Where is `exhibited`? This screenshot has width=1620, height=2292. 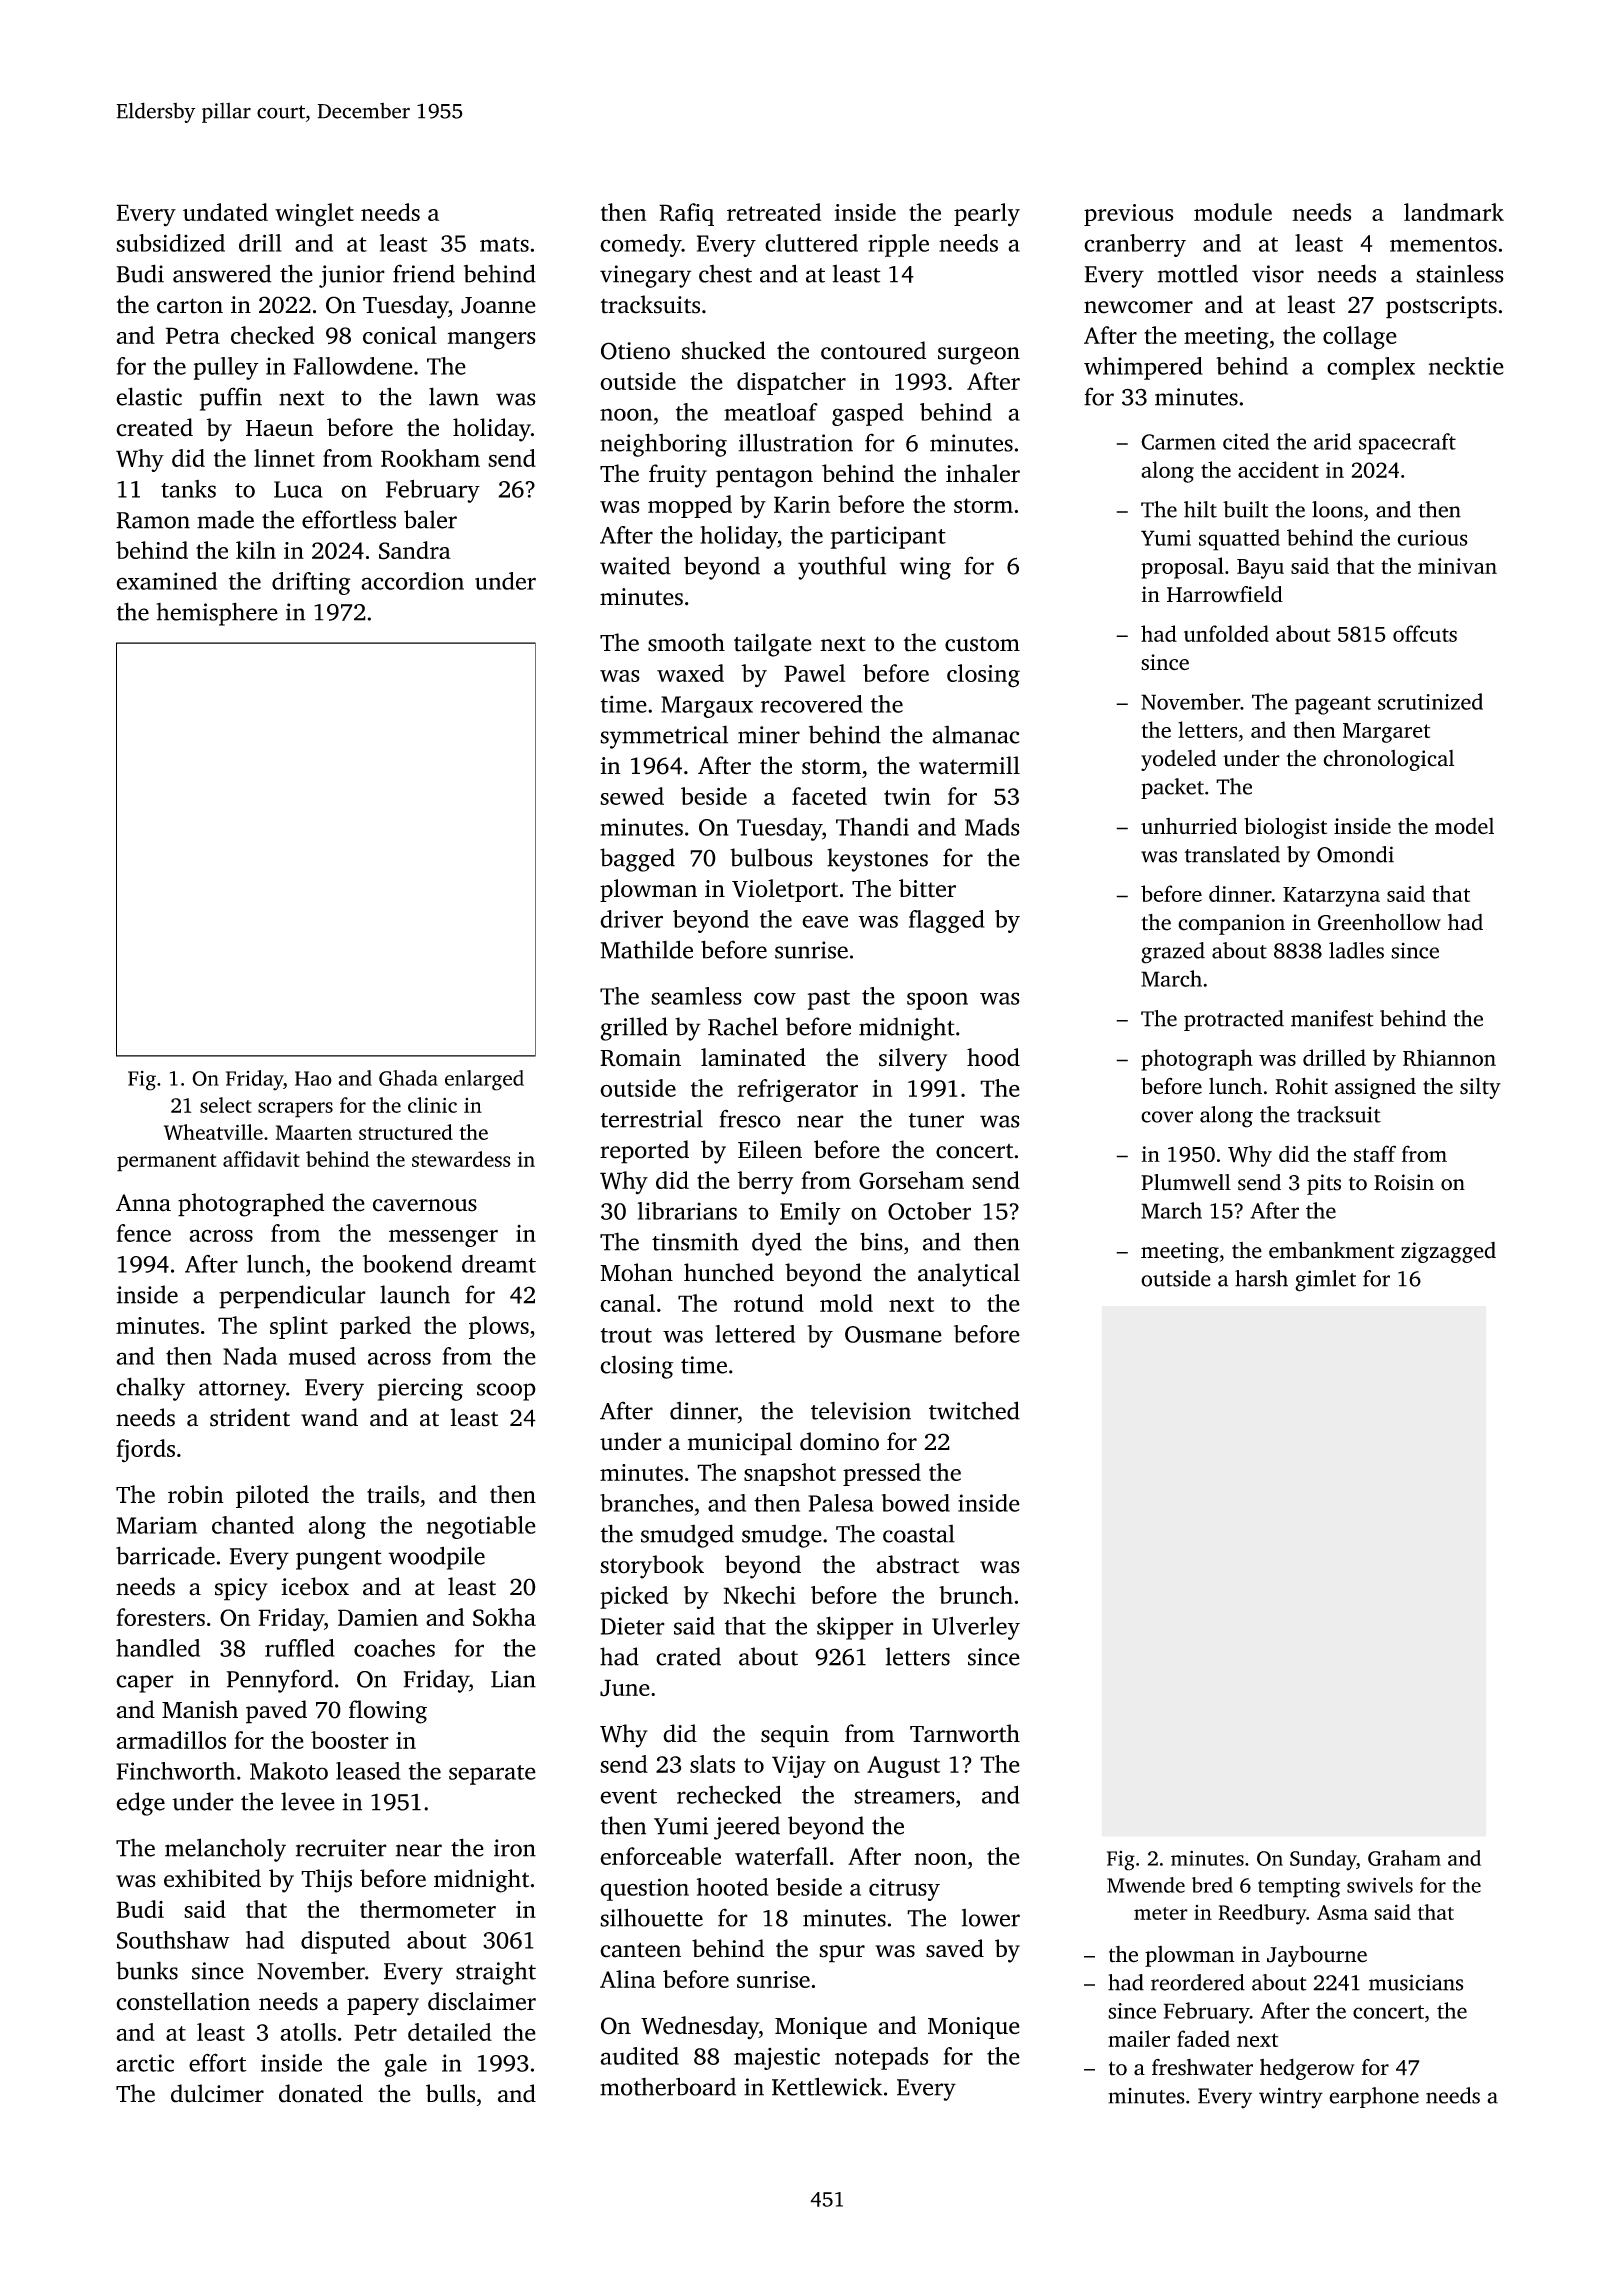 exhibited is located at coordinates (212, 1878).
